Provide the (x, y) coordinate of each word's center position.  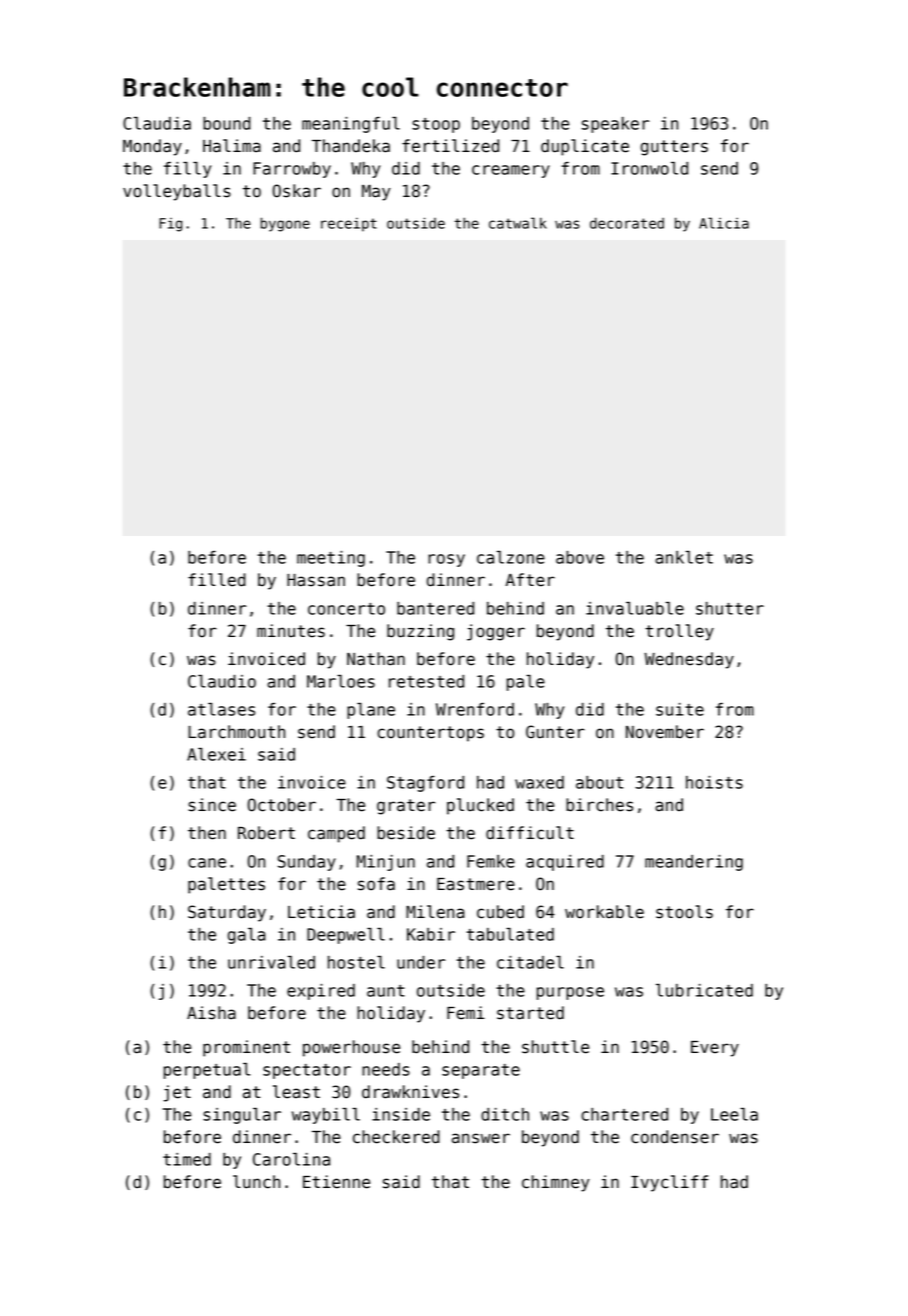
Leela (734, 1114)
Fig (170, 225)
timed (187, 1159)
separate (481, 1071)
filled (217, 580)
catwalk (518, 223)
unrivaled (271, 962)
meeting (331, 559)
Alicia (724, 223)
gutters (674, 148)
